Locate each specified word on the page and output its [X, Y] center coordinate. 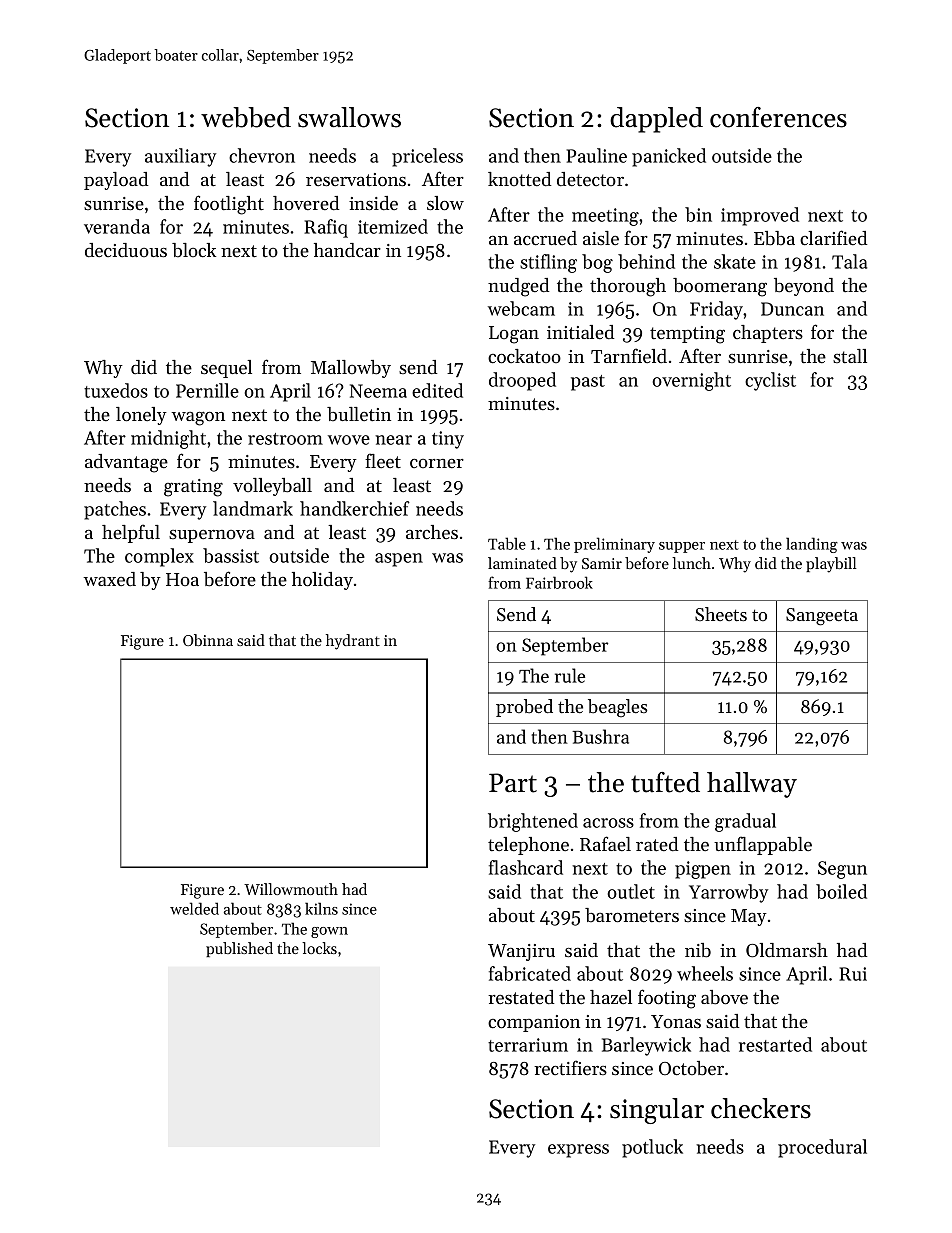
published [239, 949]
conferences [778, 117]
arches [432, 532]
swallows [349, 117]
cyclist [770, 381]
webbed [246, 117]
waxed [109, 579]
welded [194, 908]
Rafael [605, 843]
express [578, 1151]
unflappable [763, 845]
